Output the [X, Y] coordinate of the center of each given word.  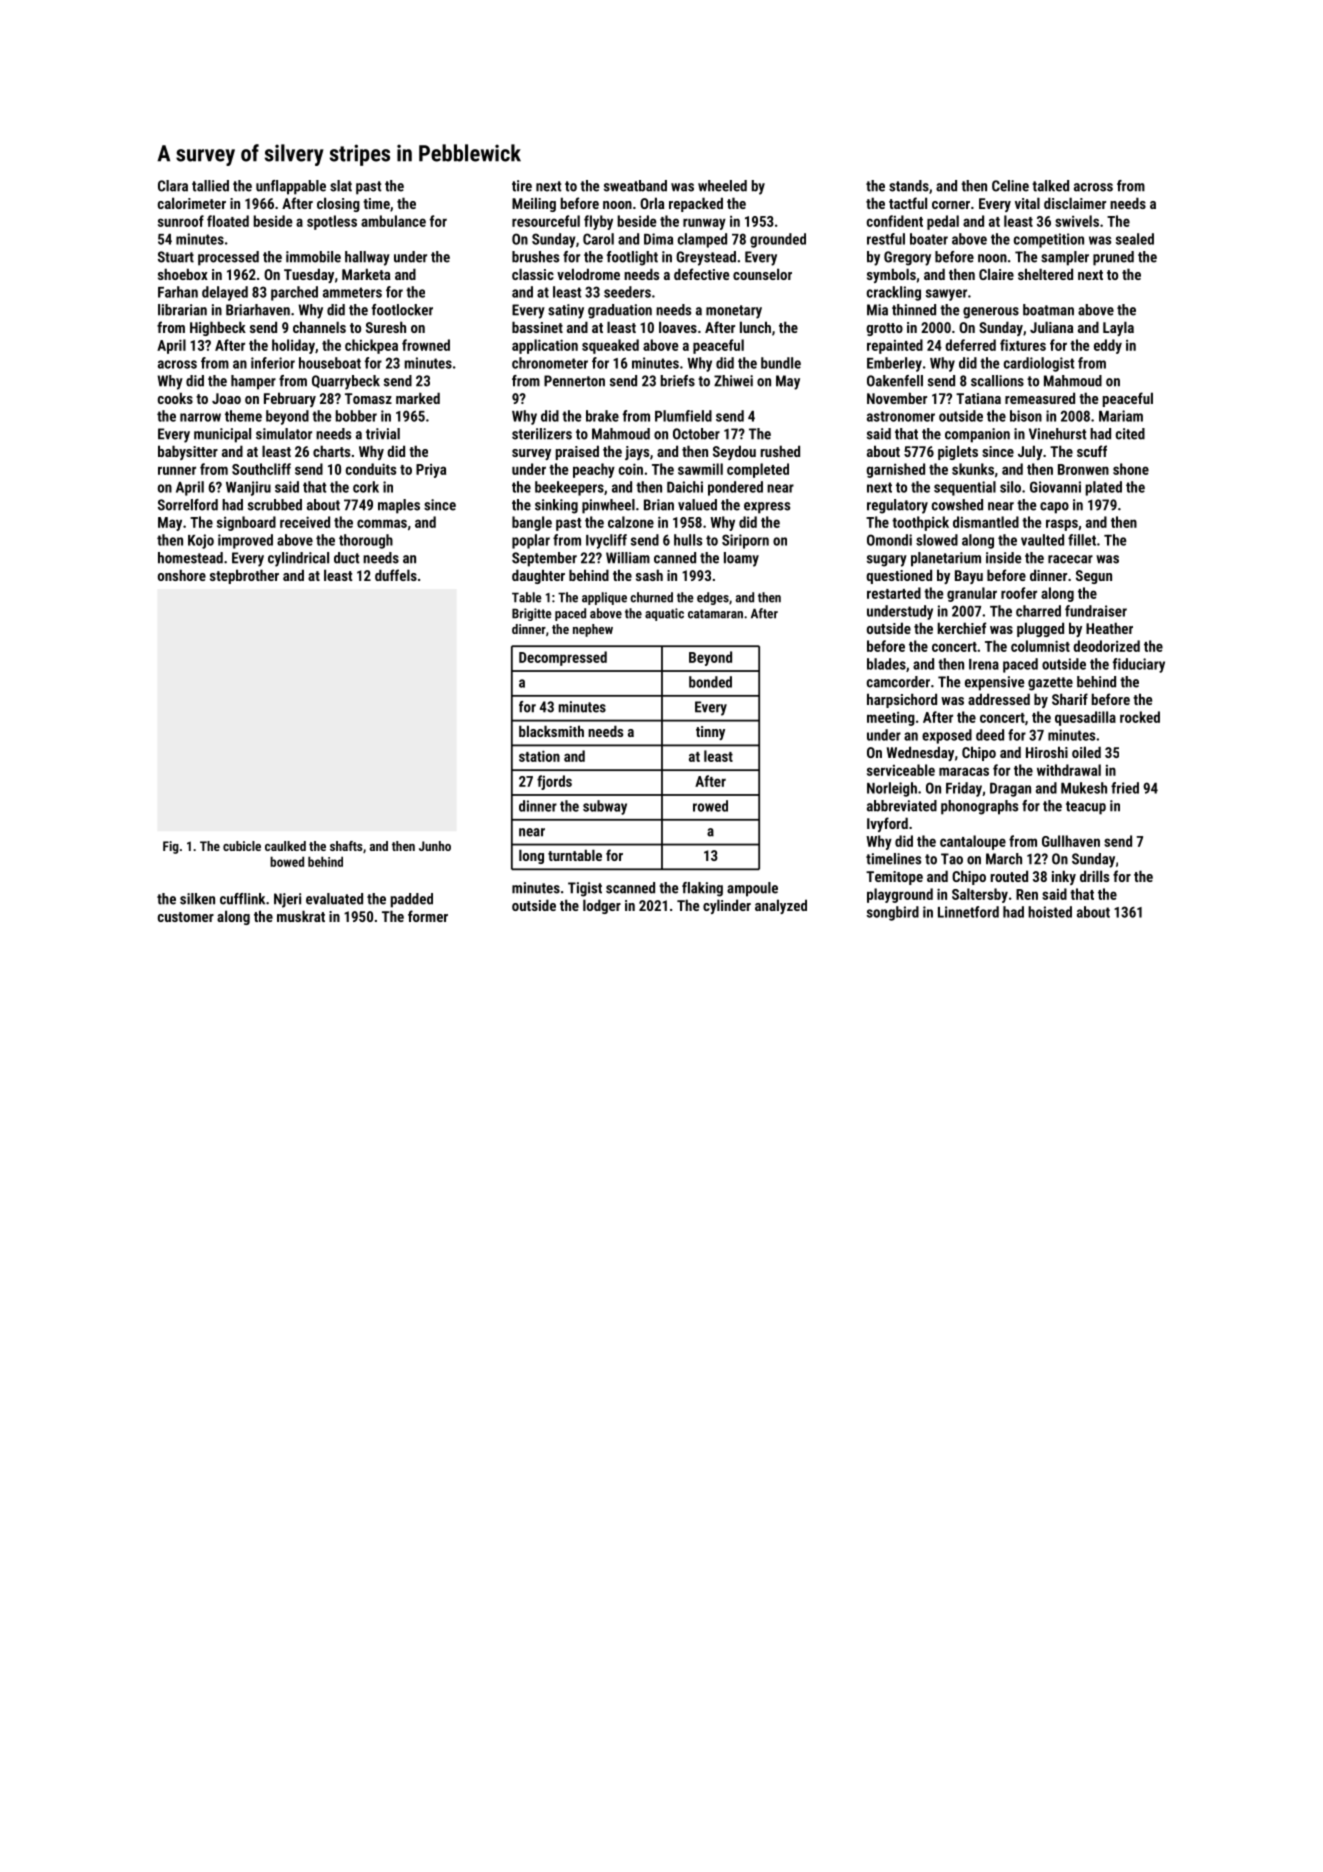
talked [1050, 186]
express [767, 508]
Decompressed [563, 658]
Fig [171, 847]
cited [1130, 434]
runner [177, 470]
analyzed [781, 906]
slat [341, 186]
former [428, 916]
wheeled [722, 186]
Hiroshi [1047, 752]
